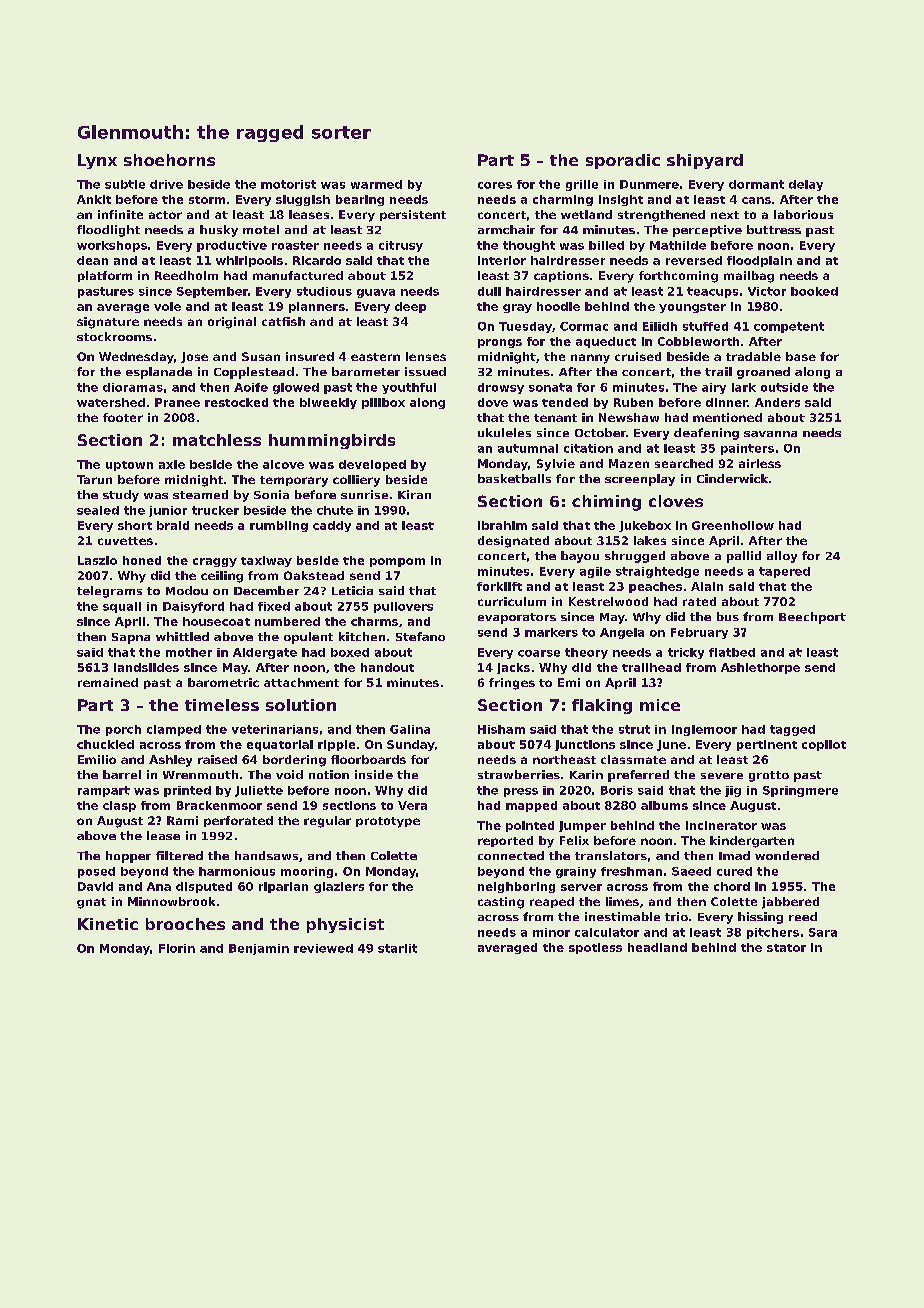 Image resolution: width=924 pixels, height=1308 pixels. Describe the element at coordinates (177, 948) in the screenshot. I see `Florin` at that location.
